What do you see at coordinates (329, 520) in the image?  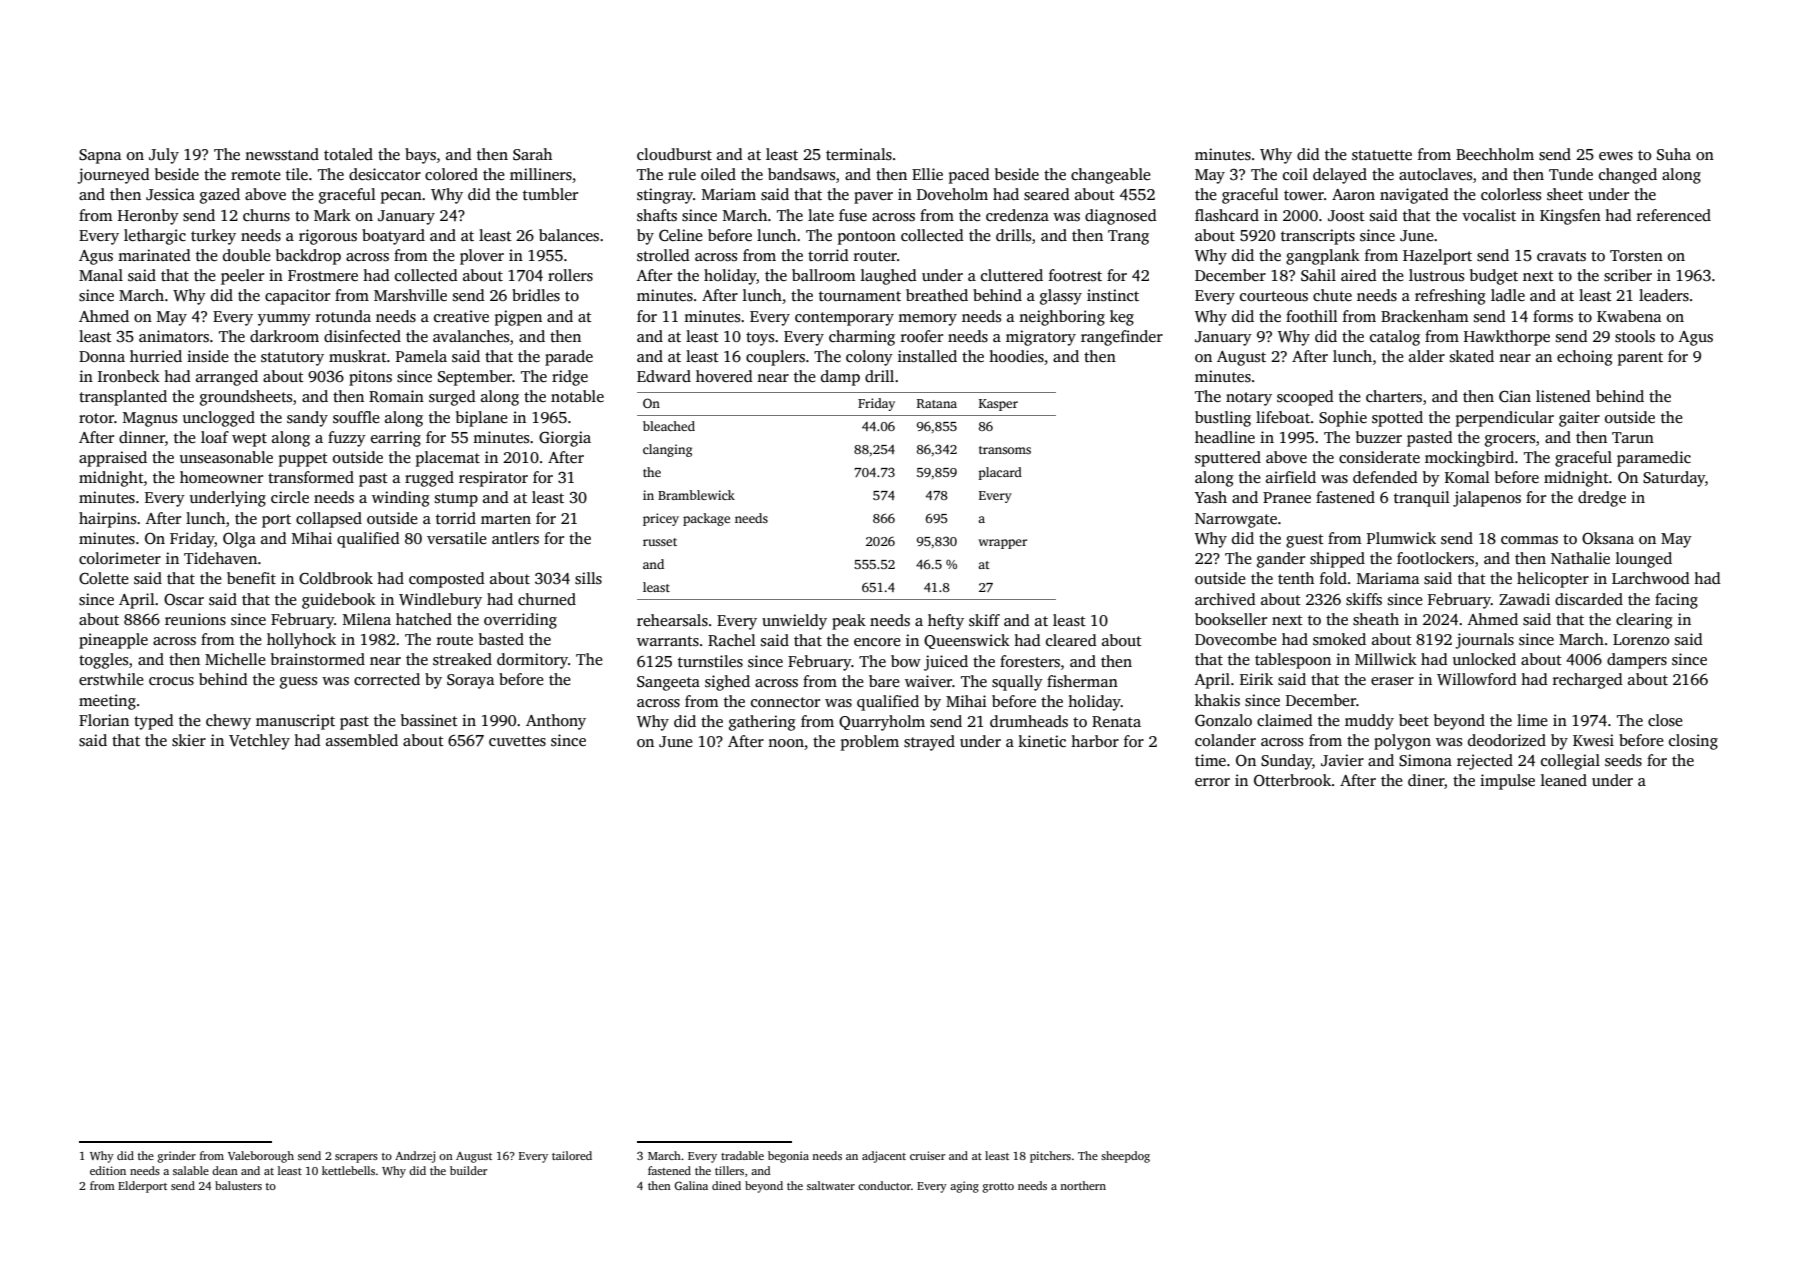 I see `collapsed` at bounding box center [329, 520].
